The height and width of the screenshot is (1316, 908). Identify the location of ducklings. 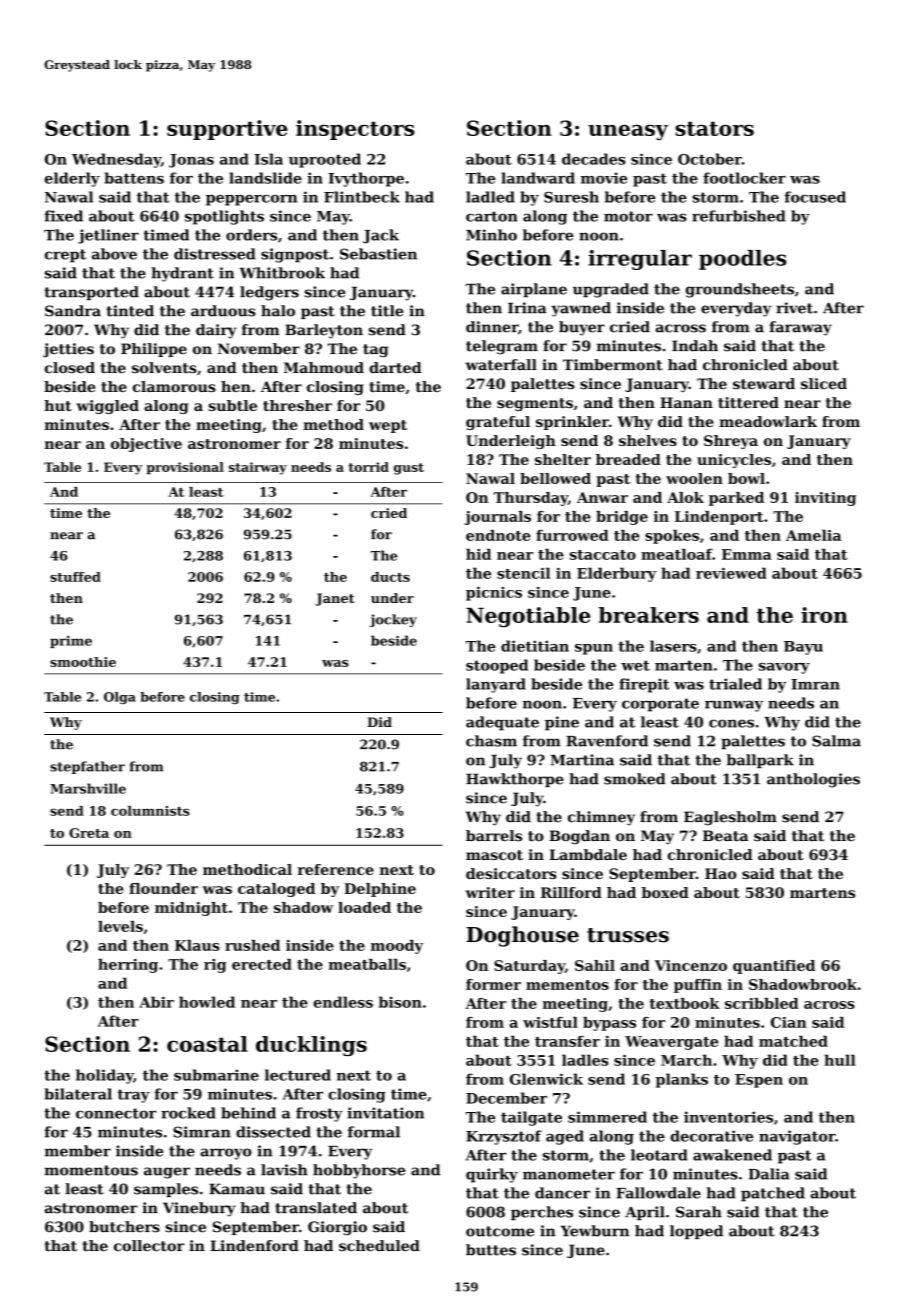
(311, 1046).
